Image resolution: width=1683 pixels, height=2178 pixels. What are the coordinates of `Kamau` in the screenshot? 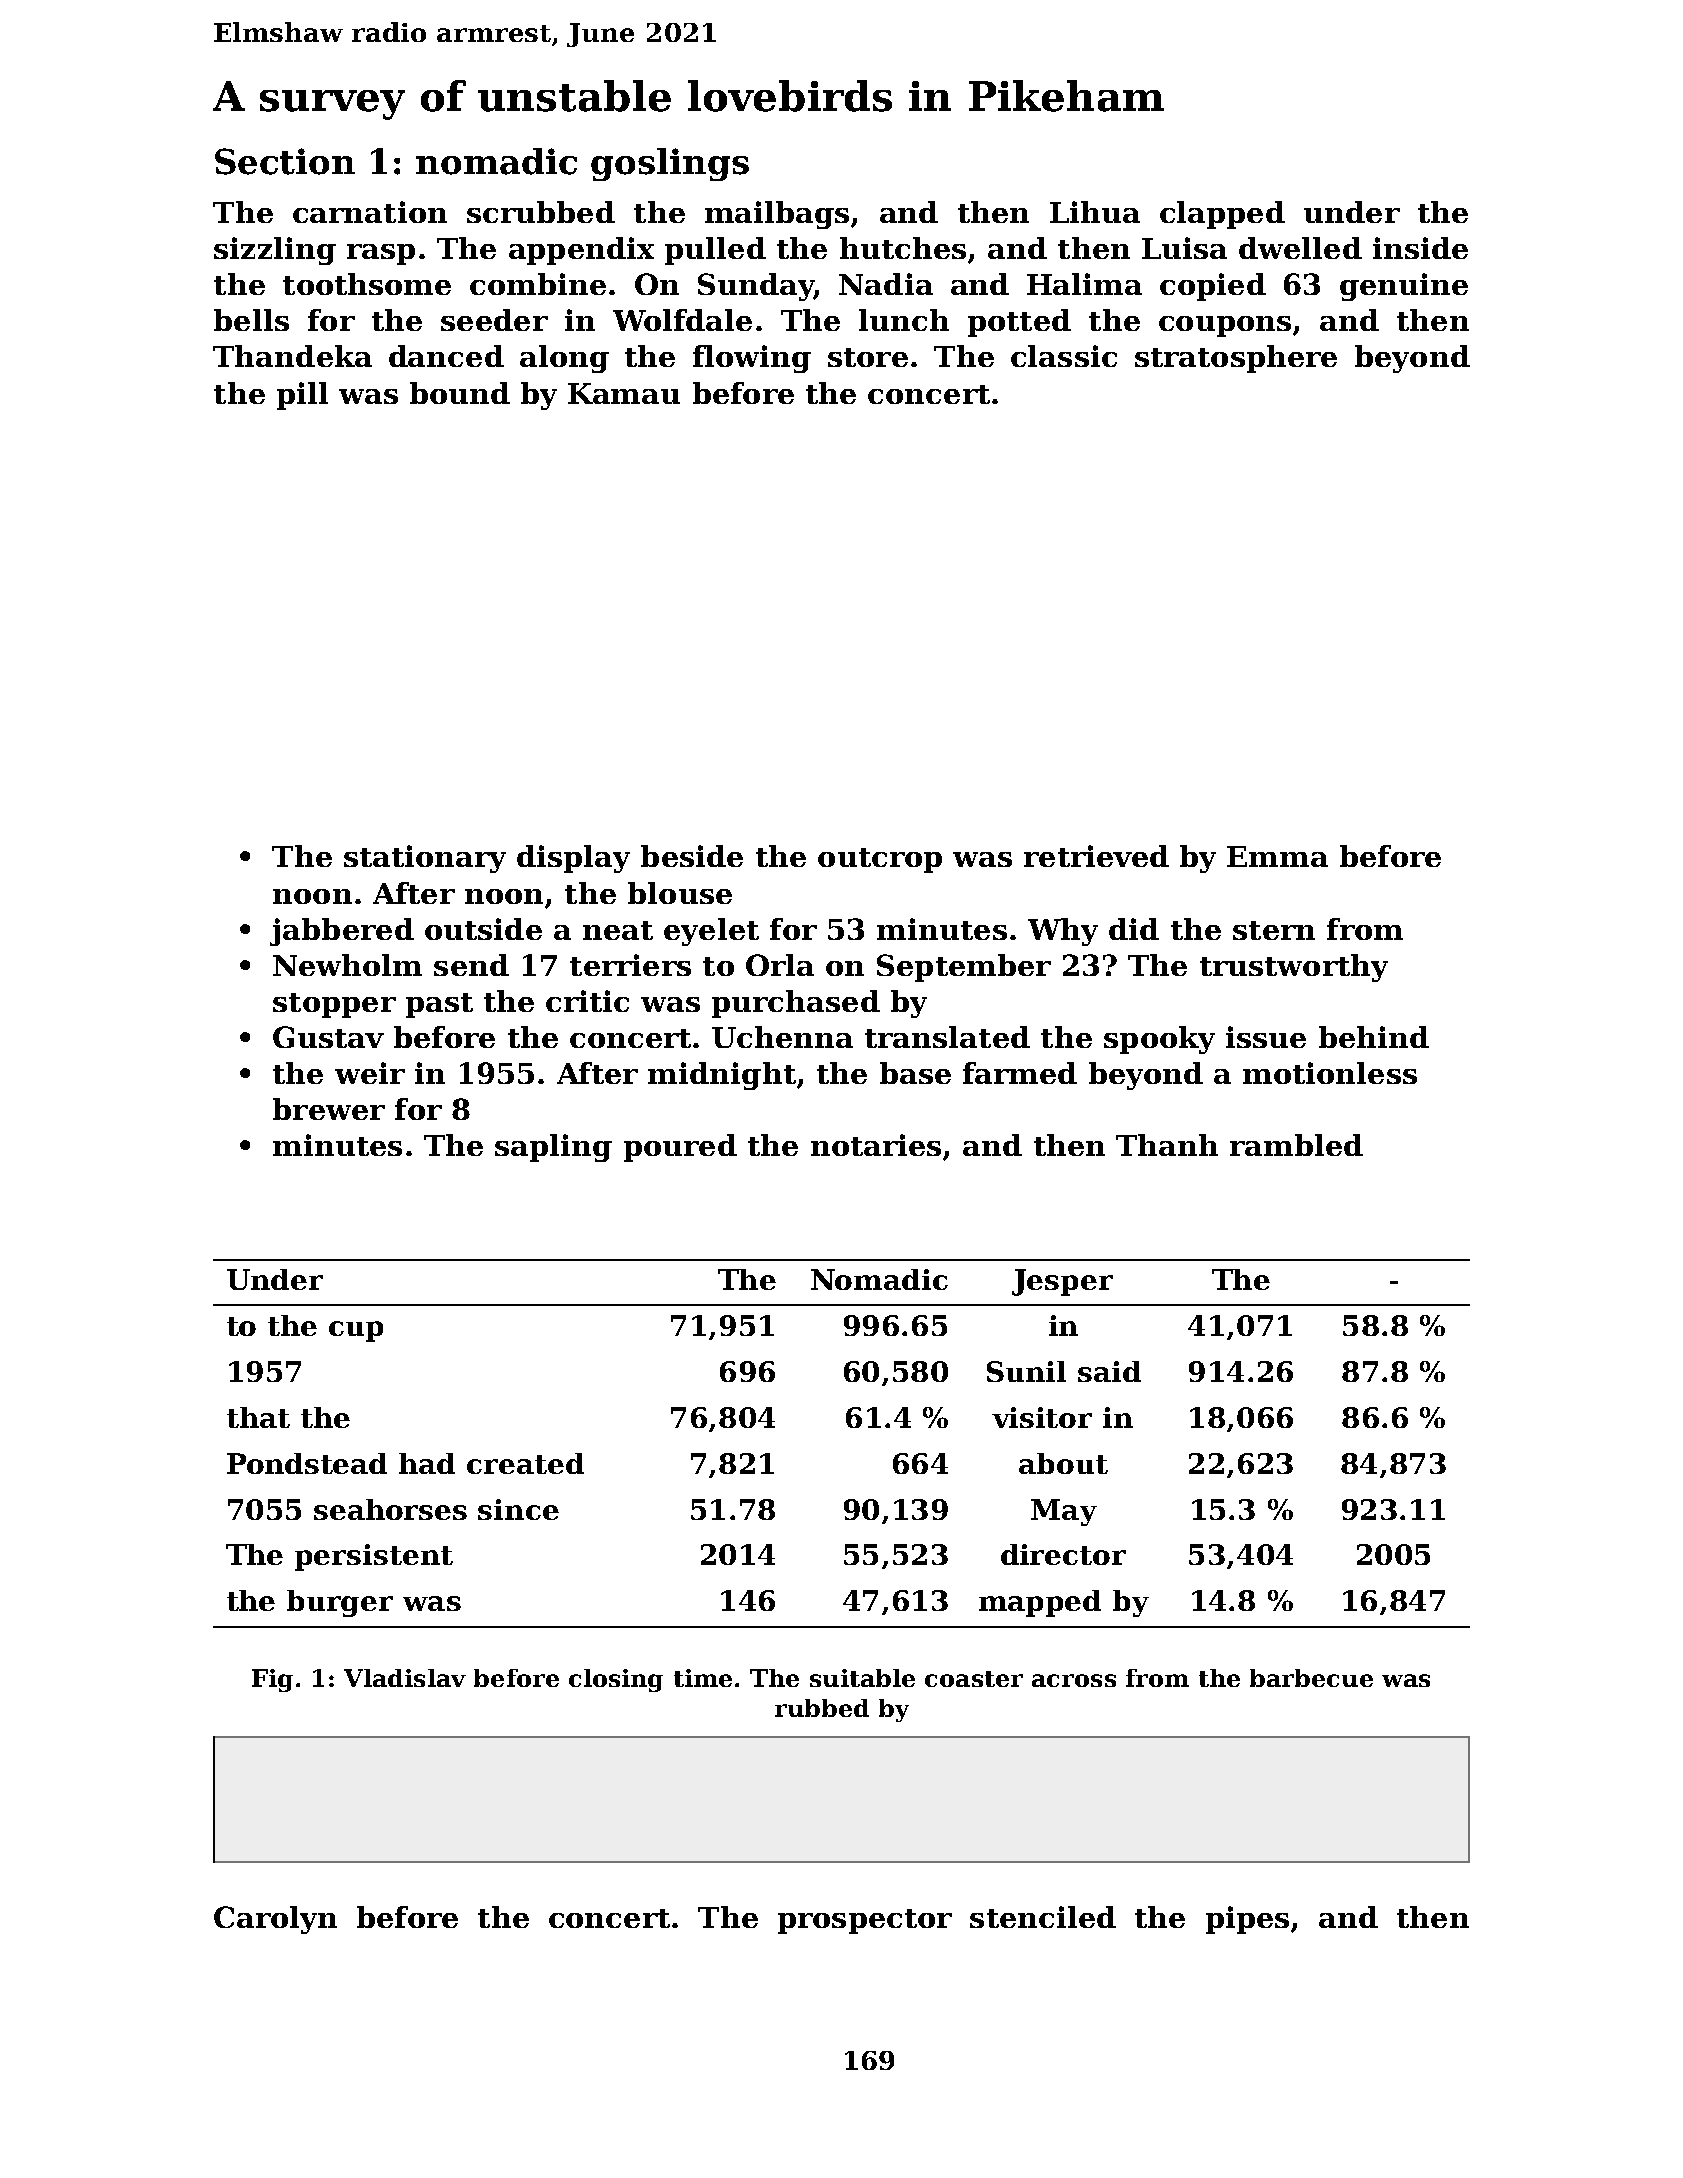 It's located at (624, 393).
